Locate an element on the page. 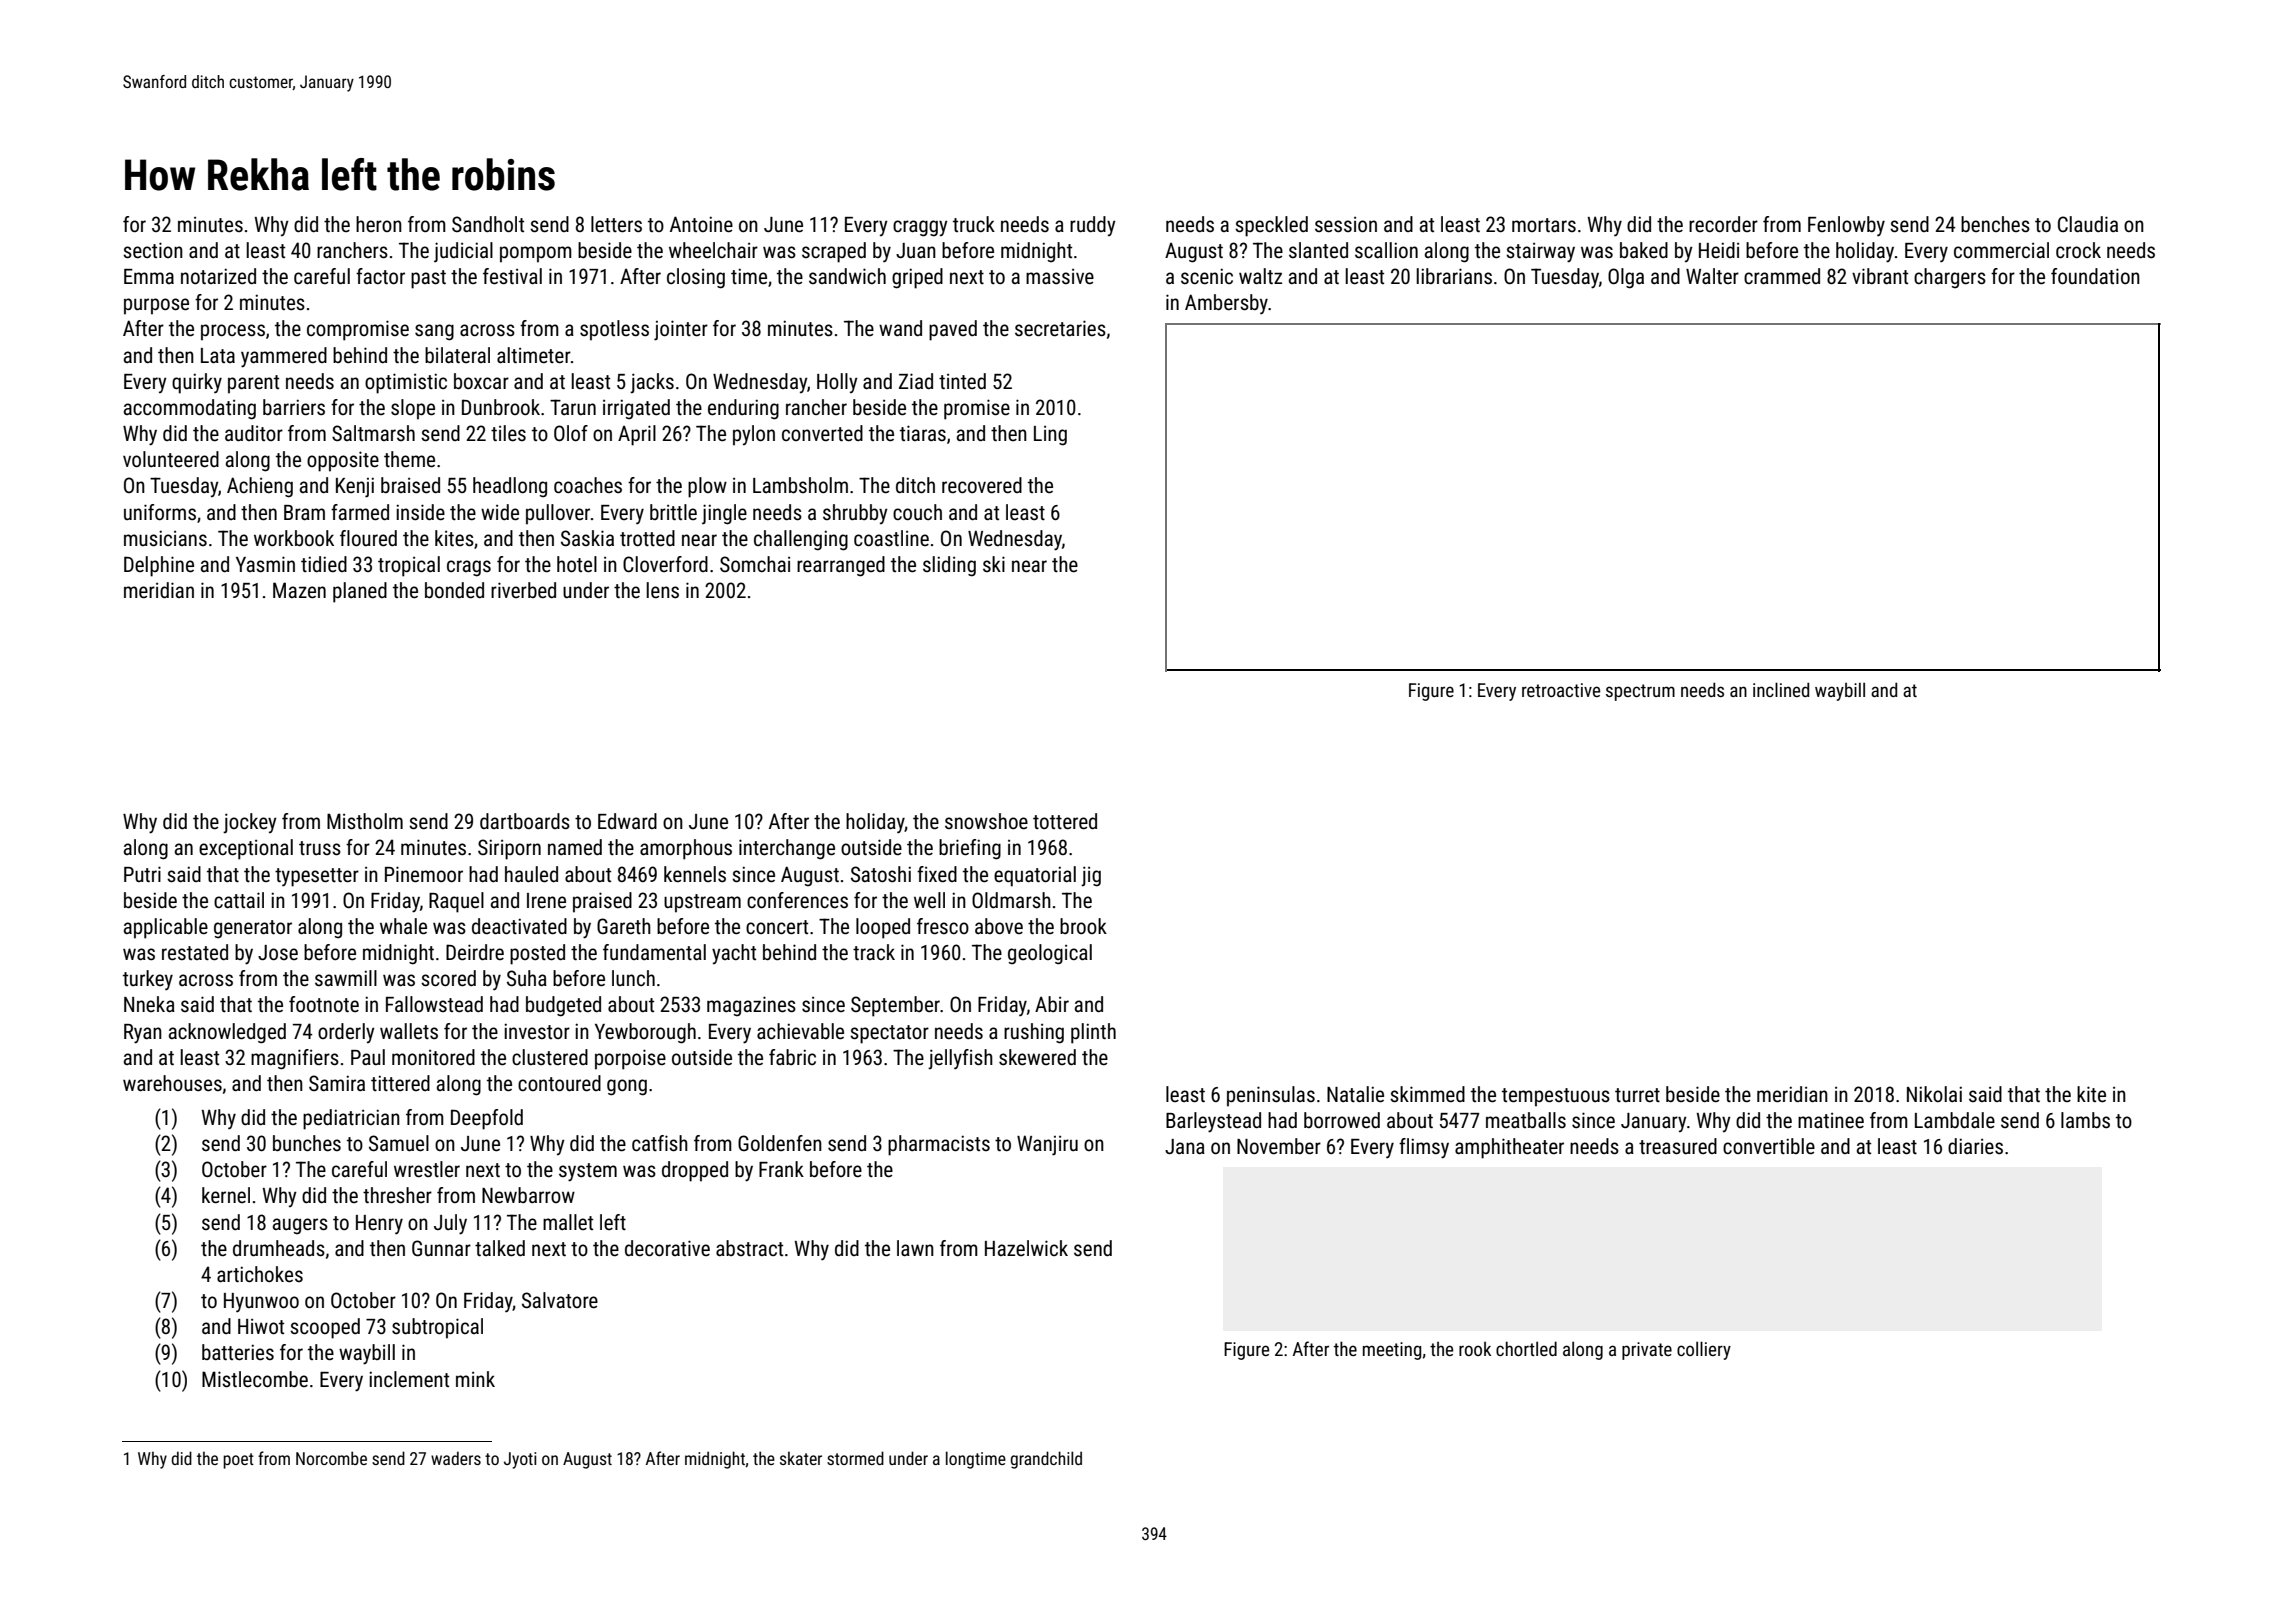  grandchild is located at coordinates (1046, 1460).
